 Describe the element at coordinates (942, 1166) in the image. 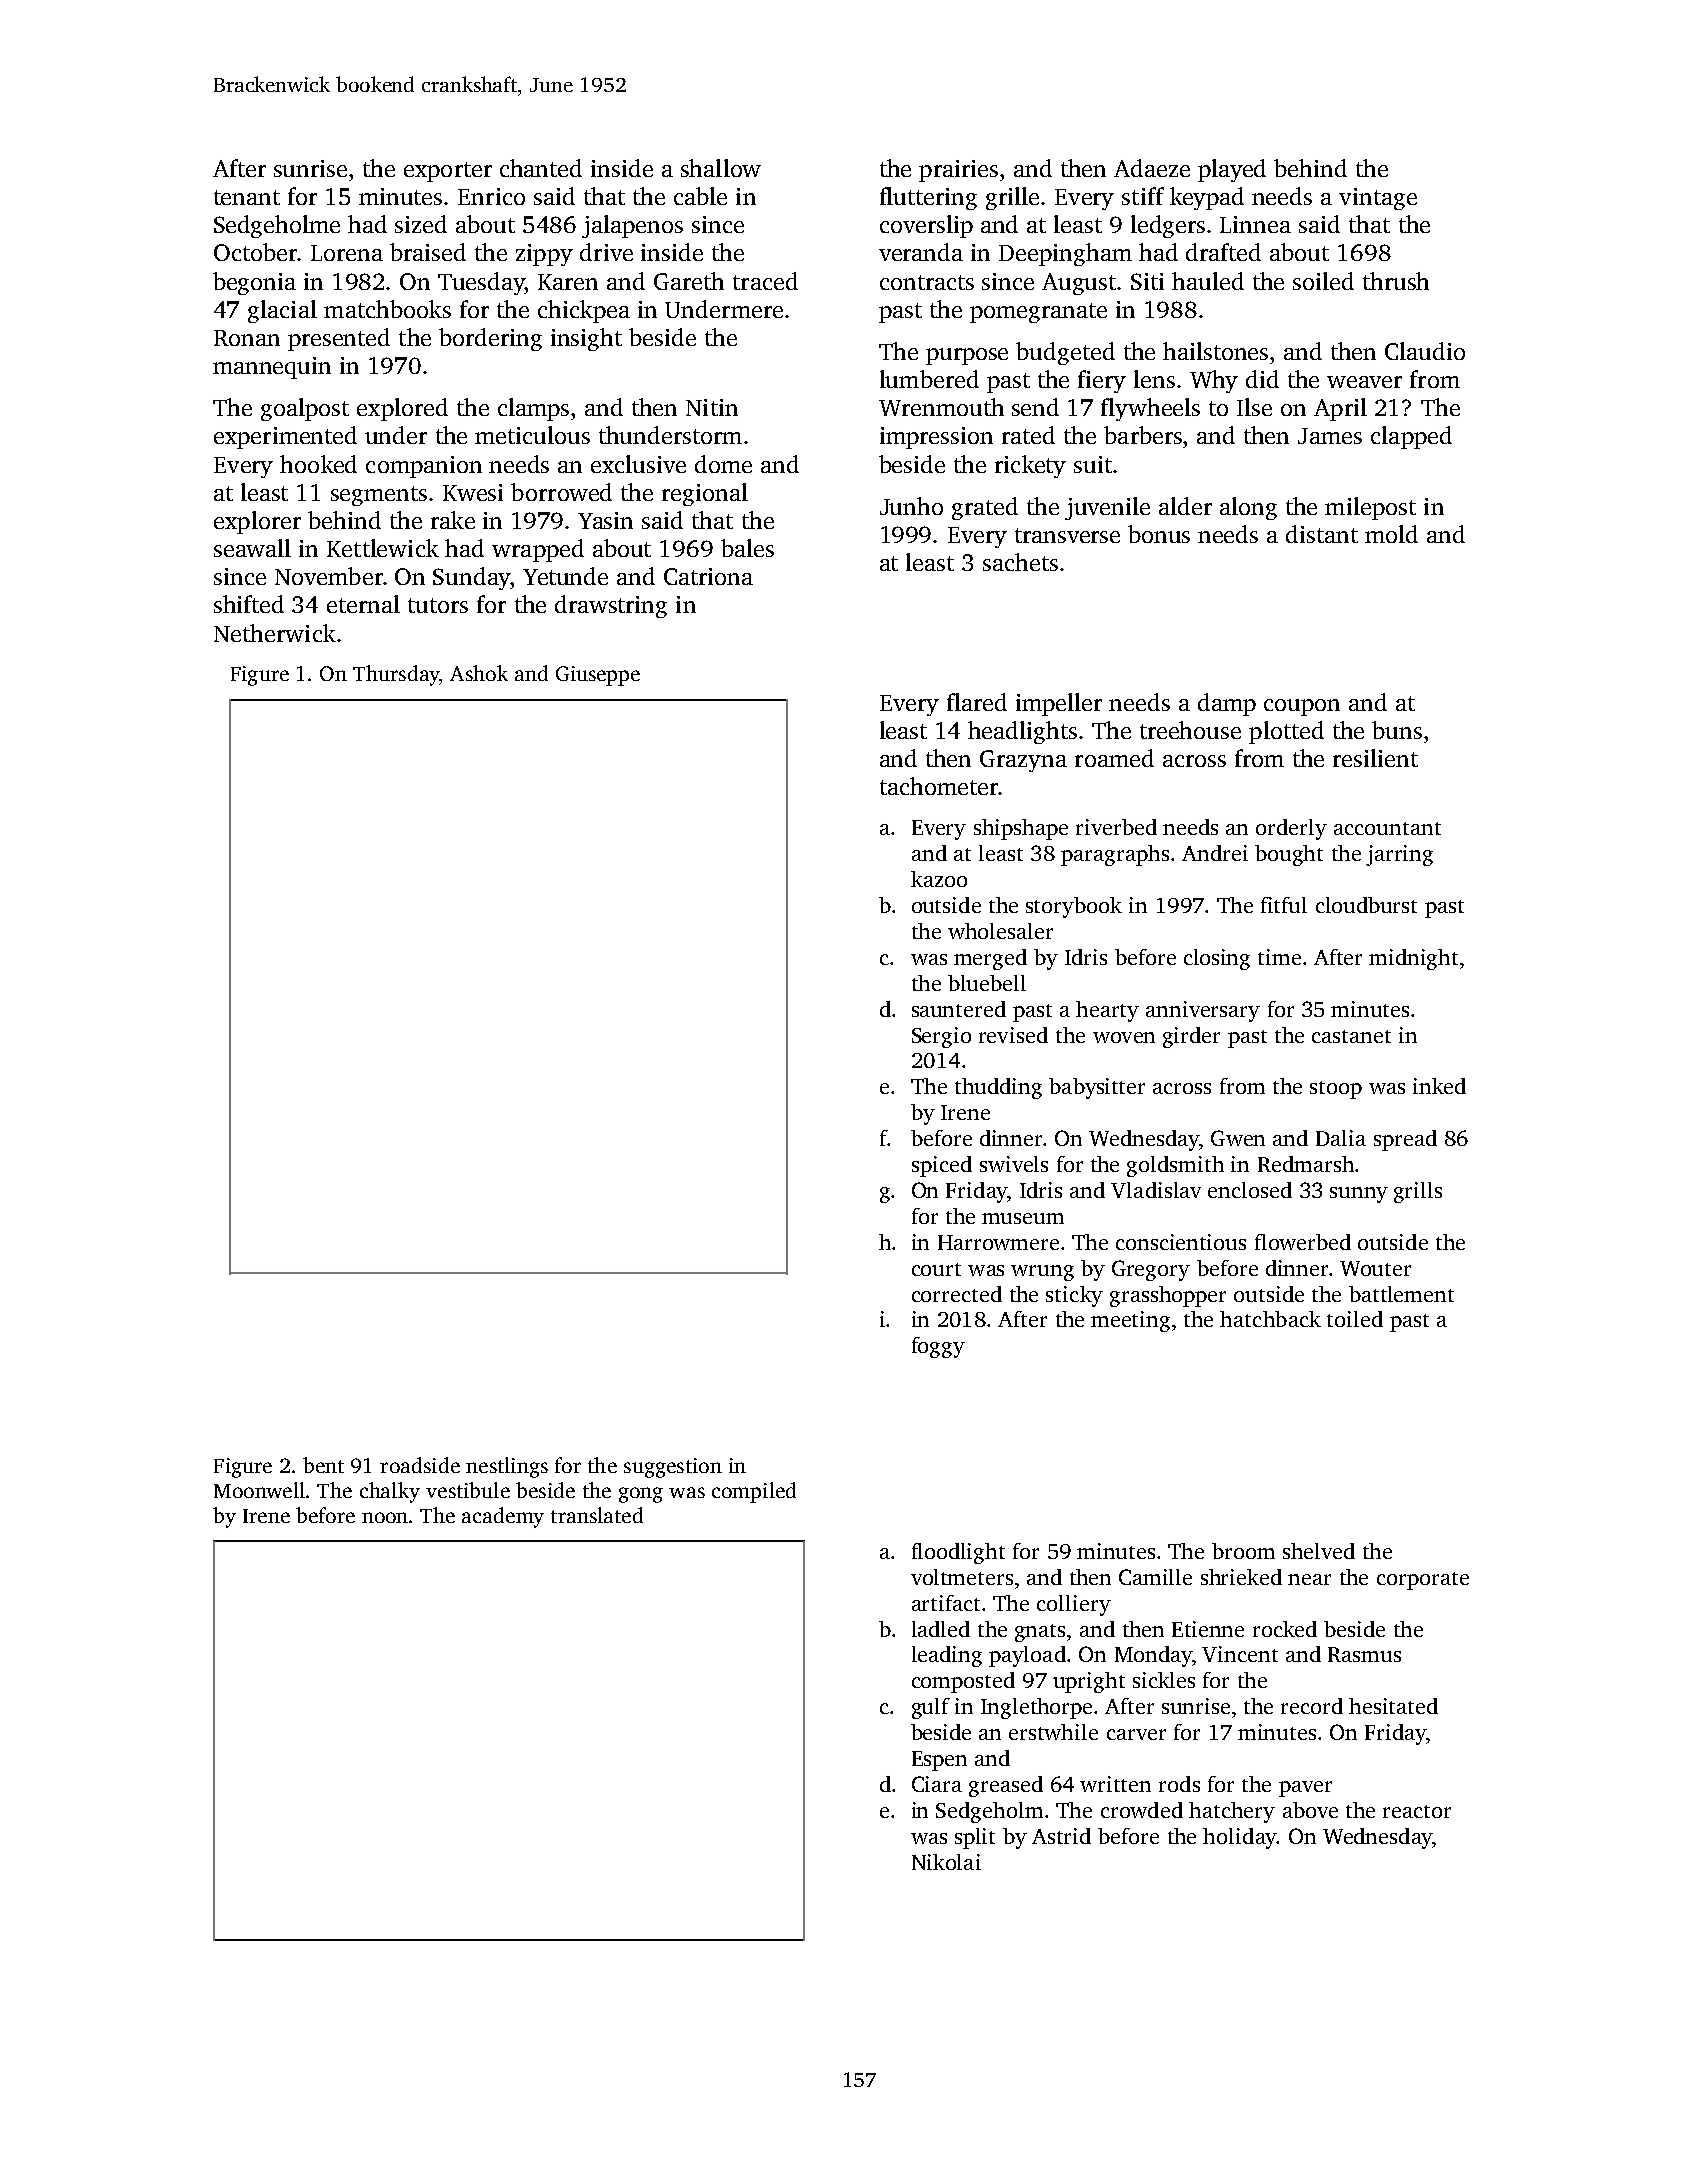

I see `spiced` at that location.
